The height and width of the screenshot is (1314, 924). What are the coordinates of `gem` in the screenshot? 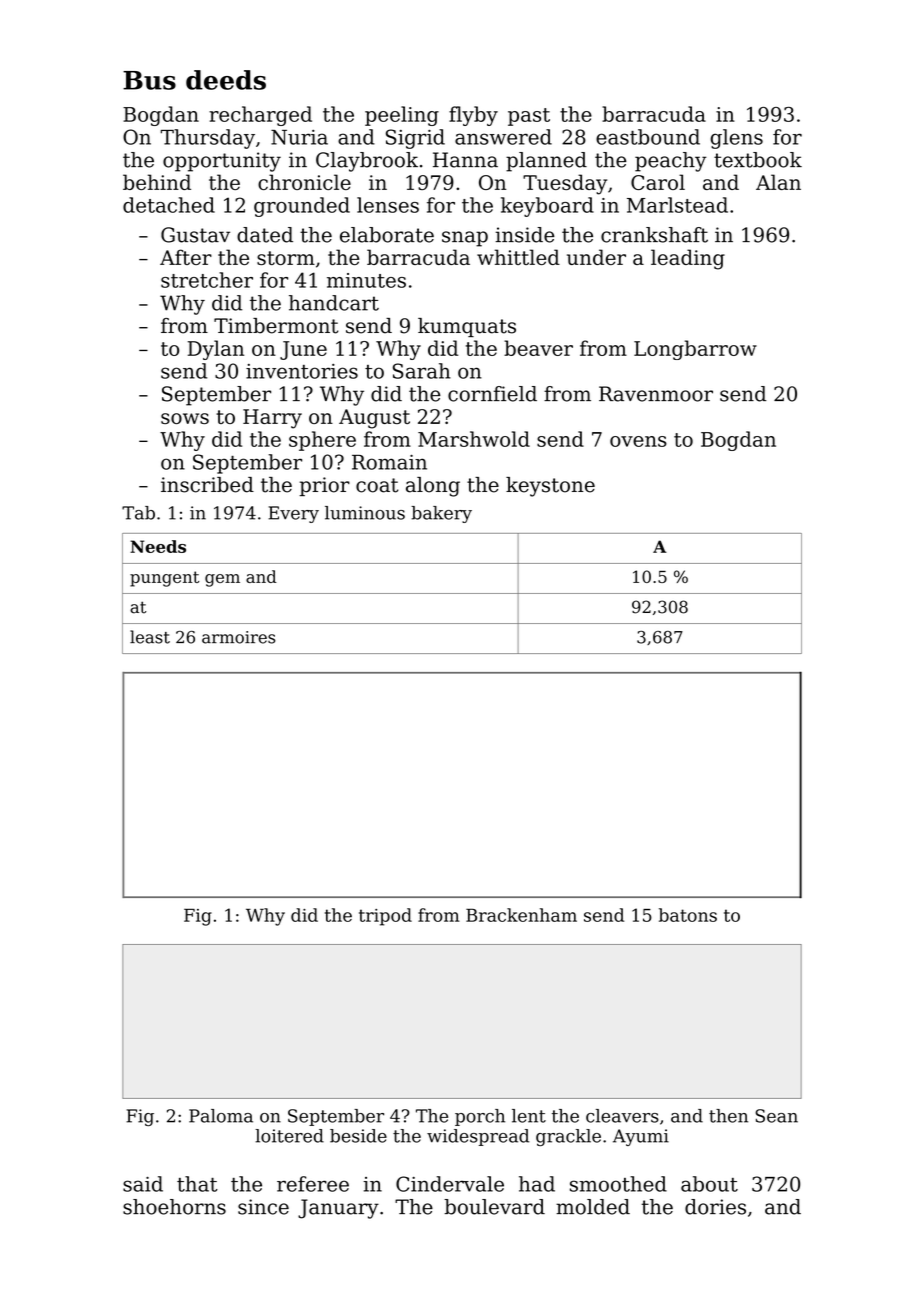 It's located at (222, 580).
